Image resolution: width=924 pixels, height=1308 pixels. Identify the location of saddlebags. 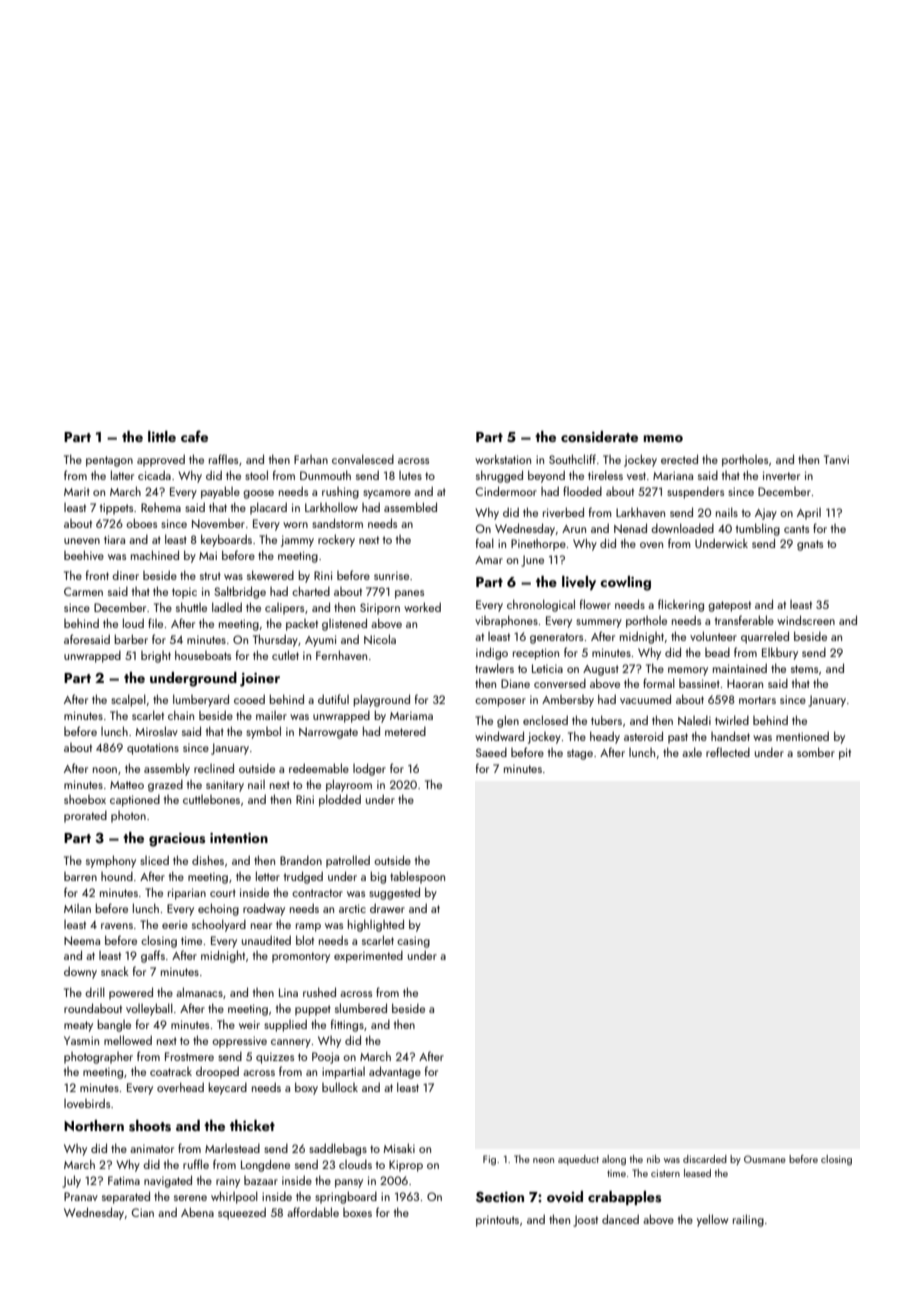
(338, 1149).
